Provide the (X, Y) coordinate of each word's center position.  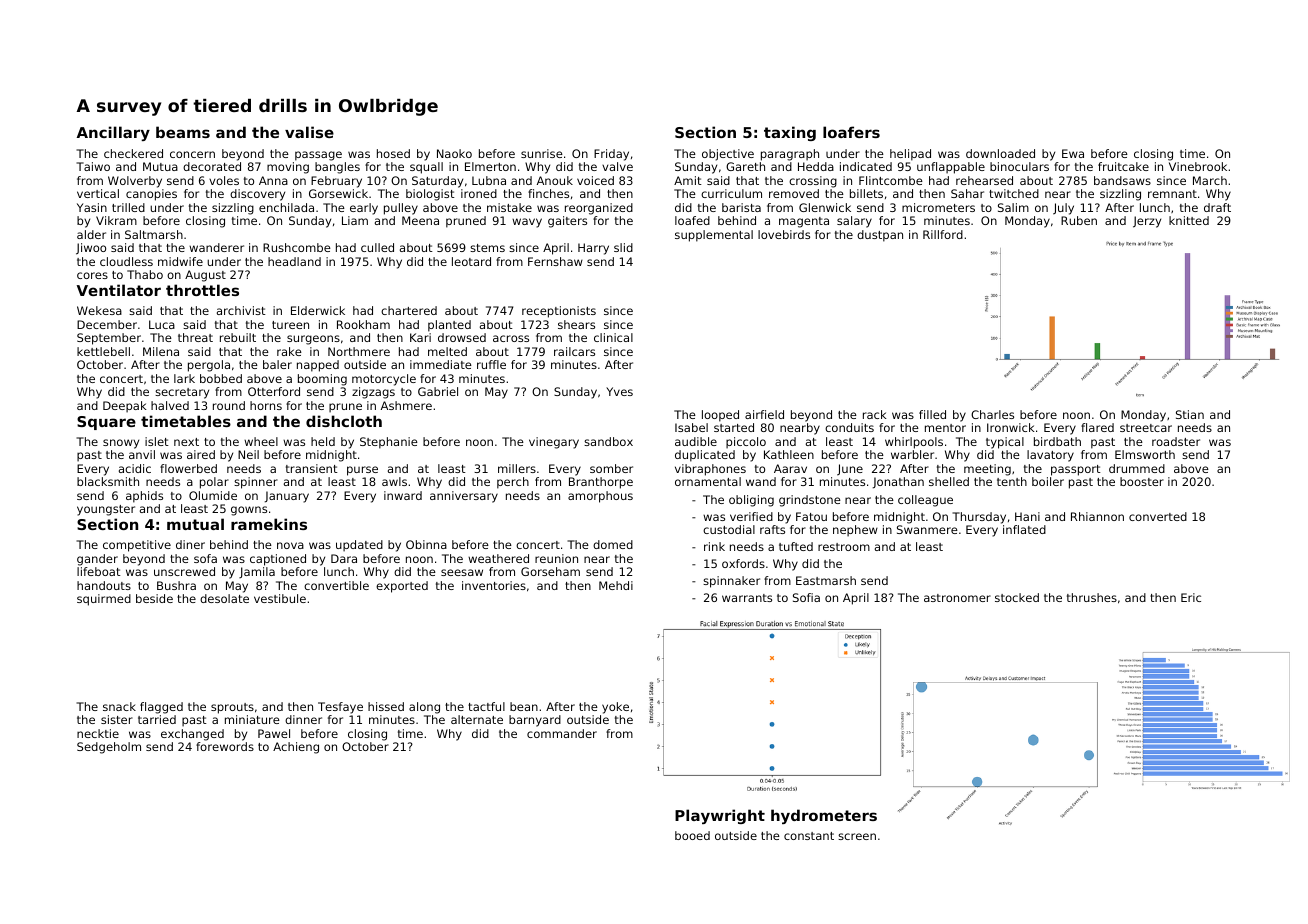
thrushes (1092, 597)
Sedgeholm (109, 748)
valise (309, 132)
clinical (613, 337)
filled (932, 414)
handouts (104, 585)
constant (809, 836)
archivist (241, 310)
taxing (790, 133)
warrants (747, 598)
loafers (851, 132)
